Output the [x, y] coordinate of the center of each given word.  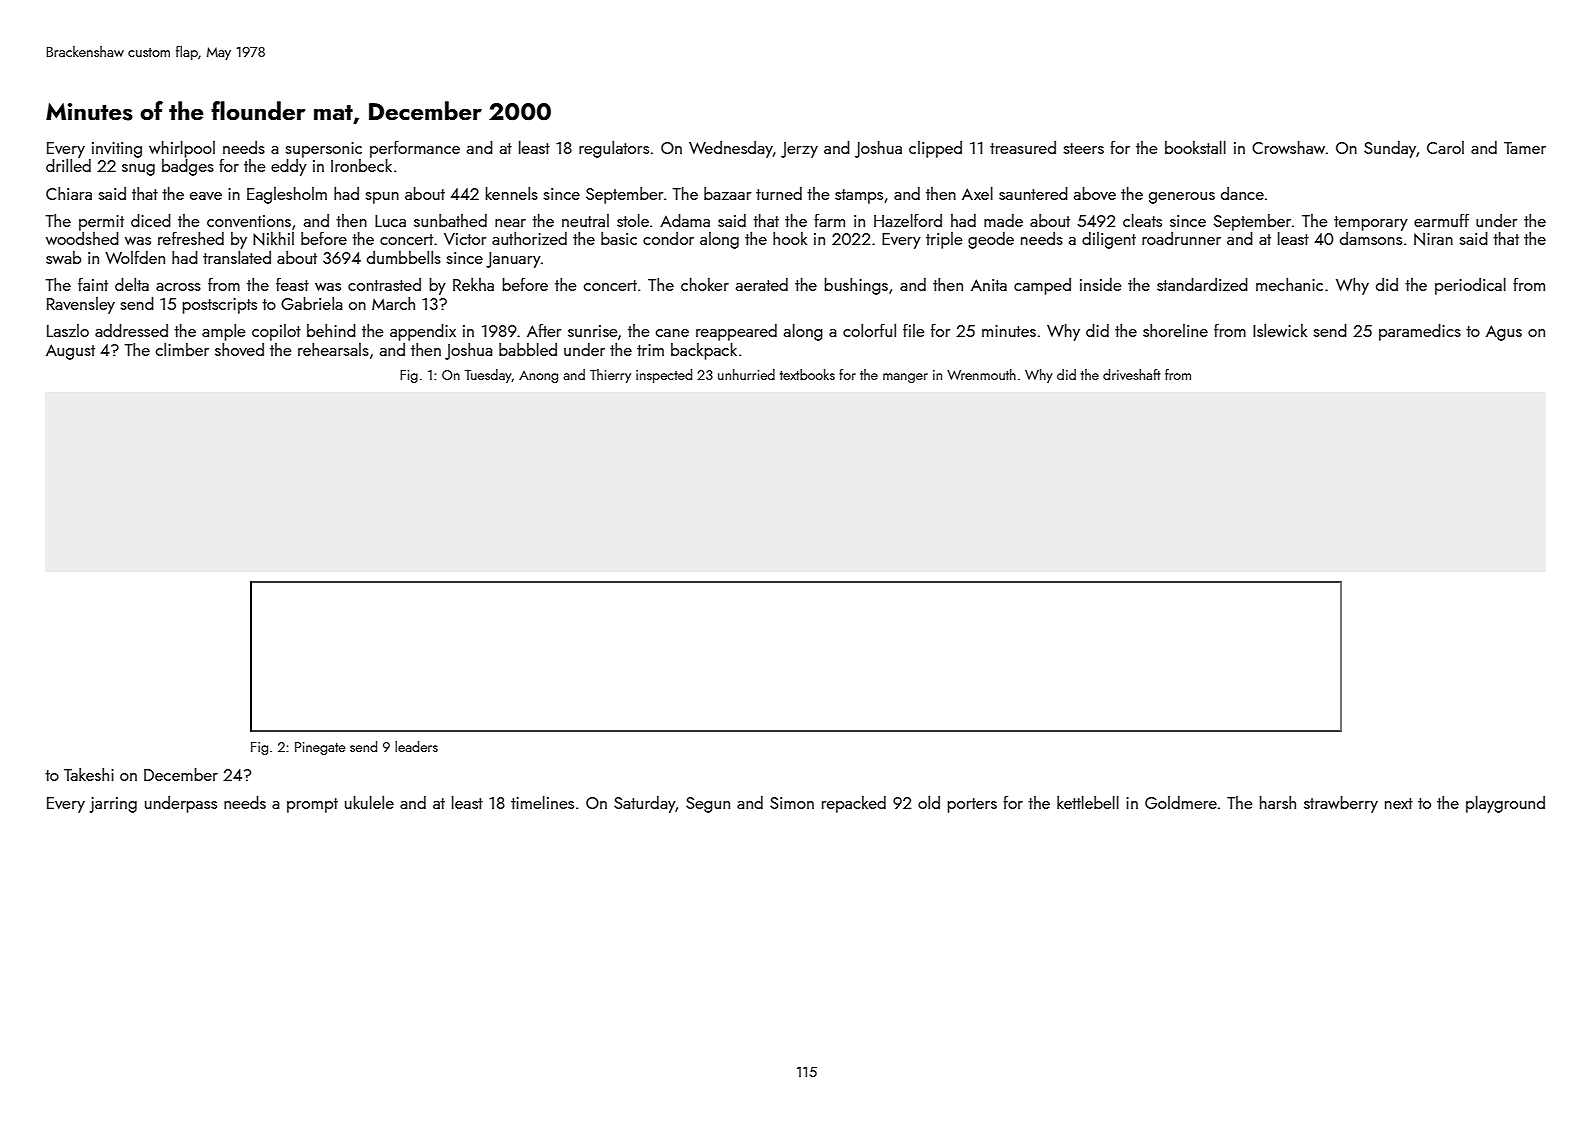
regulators [614, 149]
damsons [1371, 238]
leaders [416, 746]
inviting [117, 150]
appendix [423, 332]
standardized [1202, 284]
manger [905, 378]
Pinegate [320, 748]
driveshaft [1131, 374]
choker [705, 284]
